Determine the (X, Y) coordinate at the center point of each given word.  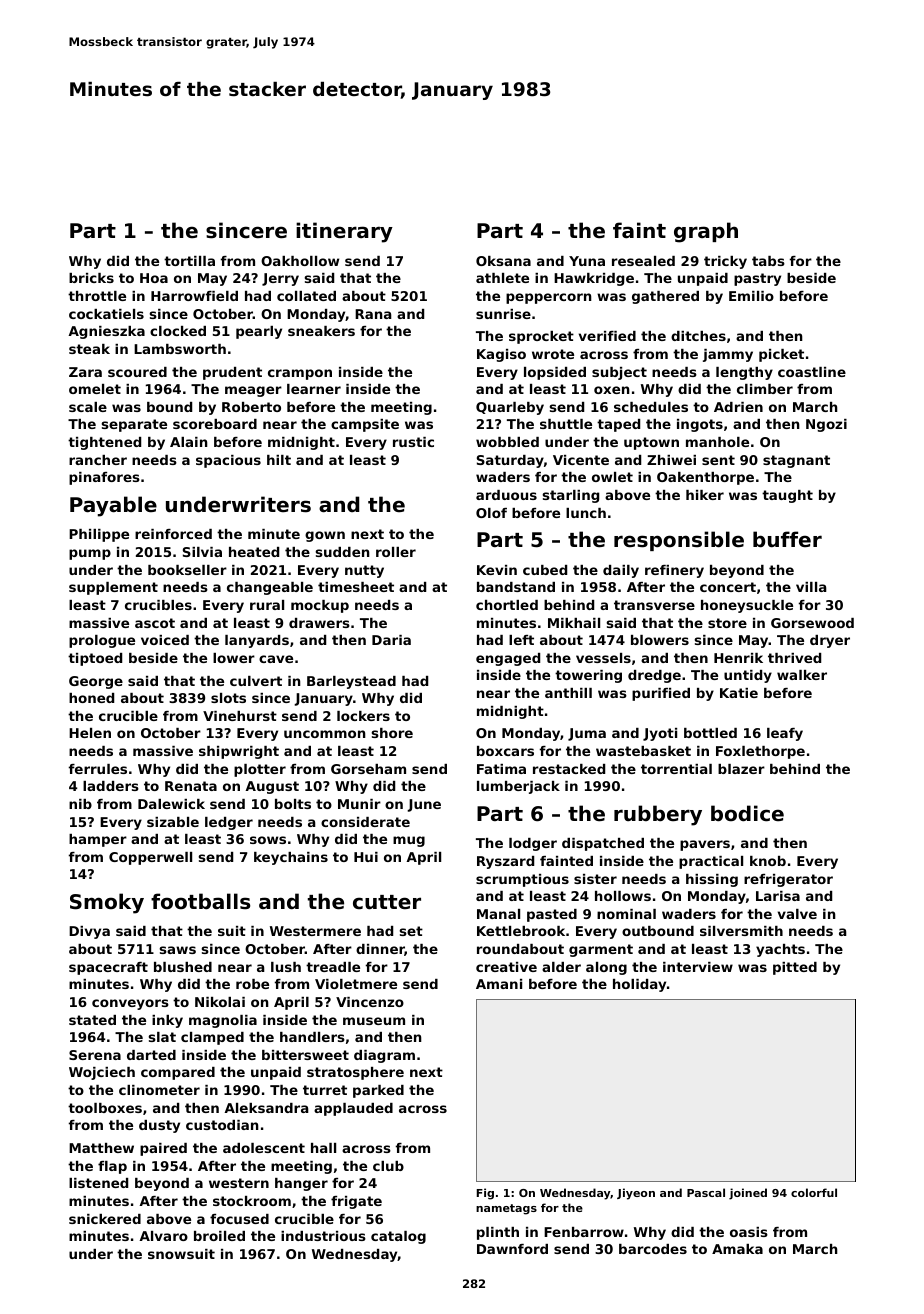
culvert (256, 681)
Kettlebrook (521, 931)
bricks (91, 278)
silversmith (741, 931)
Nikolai (220, 1002)
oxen (612, 390)
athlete (502, 278)
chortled (507, 605)
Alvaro (163, 1236)
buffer (787, 539)
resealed (643, 261)
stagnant (796, 461)
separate (134, 425)
